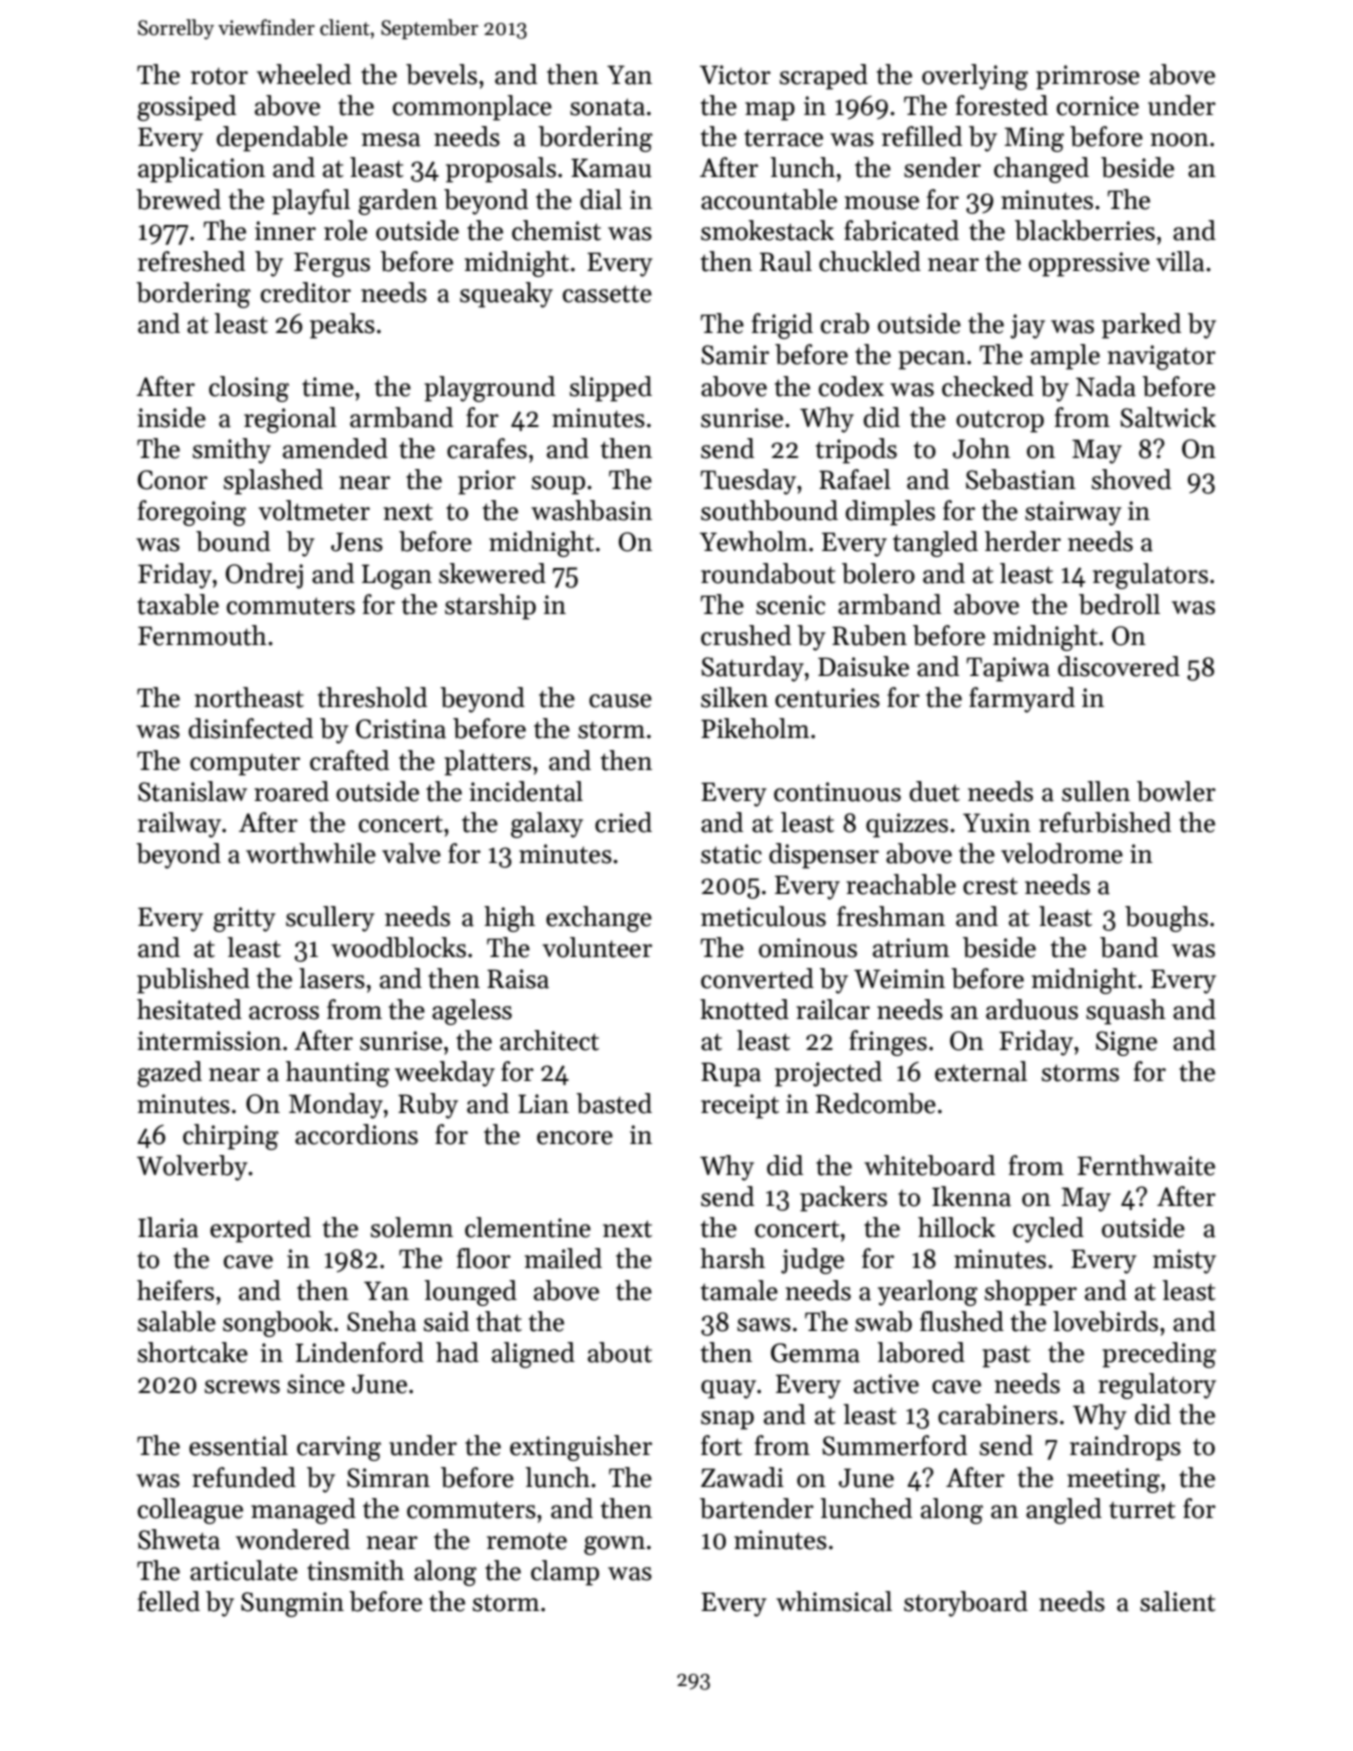 The width and height of the page is (1353, 1751). I want to click on storyboard, so click(966, 1604).
